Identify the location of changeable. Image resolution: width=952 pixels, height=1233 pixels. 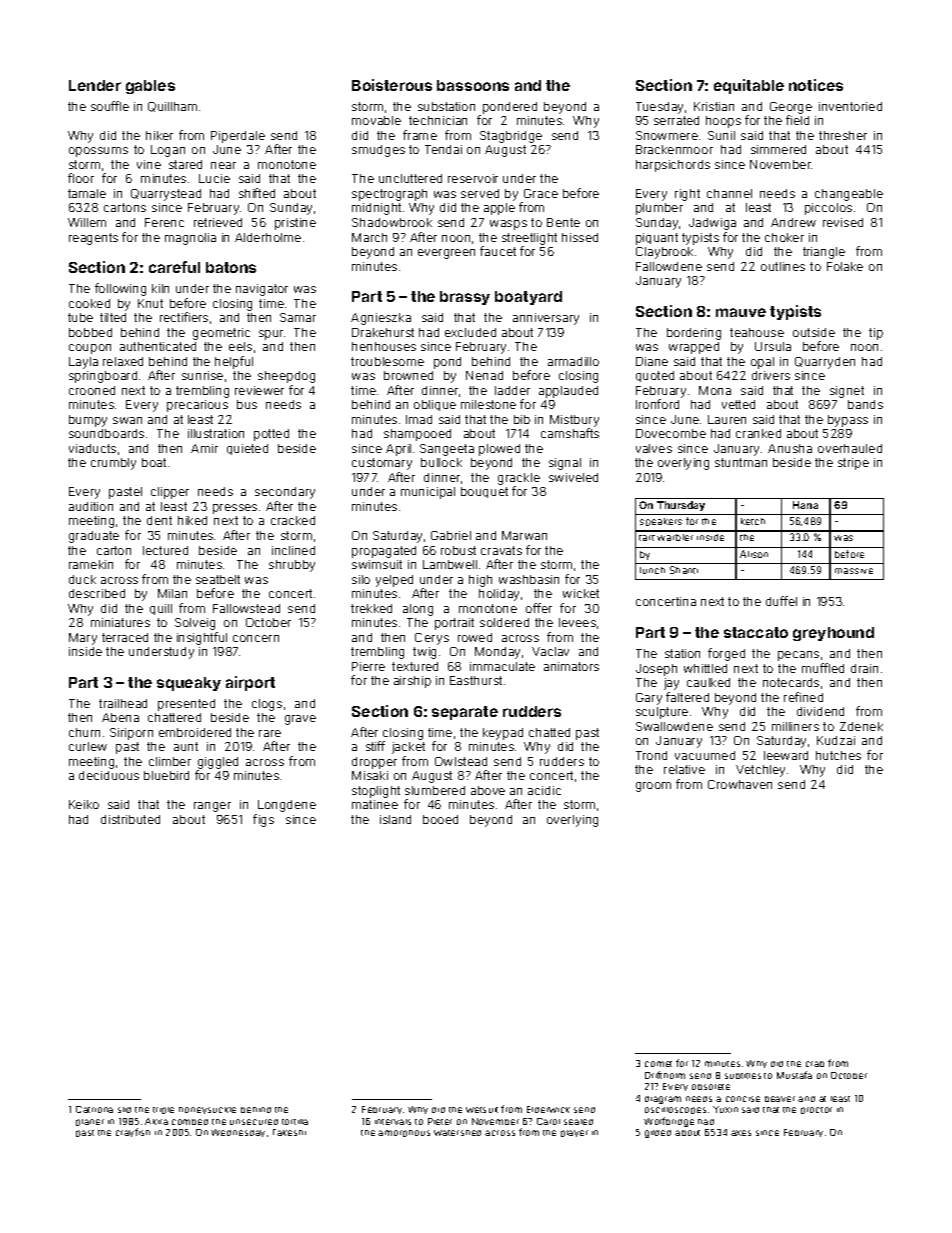
(849, 195).
